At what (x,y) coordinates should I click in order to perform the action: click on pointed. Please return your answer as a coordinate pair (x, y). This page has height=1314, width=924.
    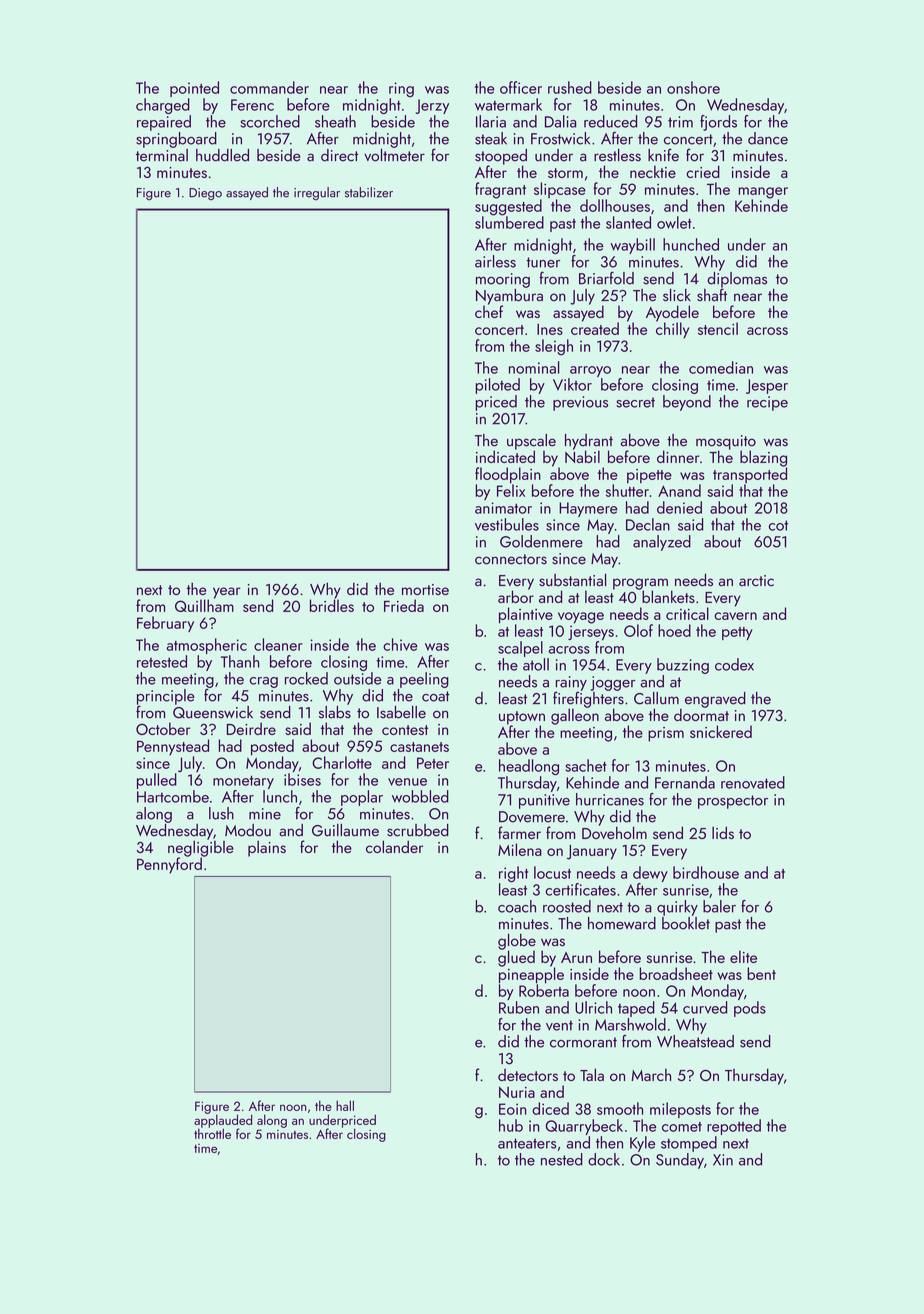
    Looking at the image, I should click on (194, 89).
